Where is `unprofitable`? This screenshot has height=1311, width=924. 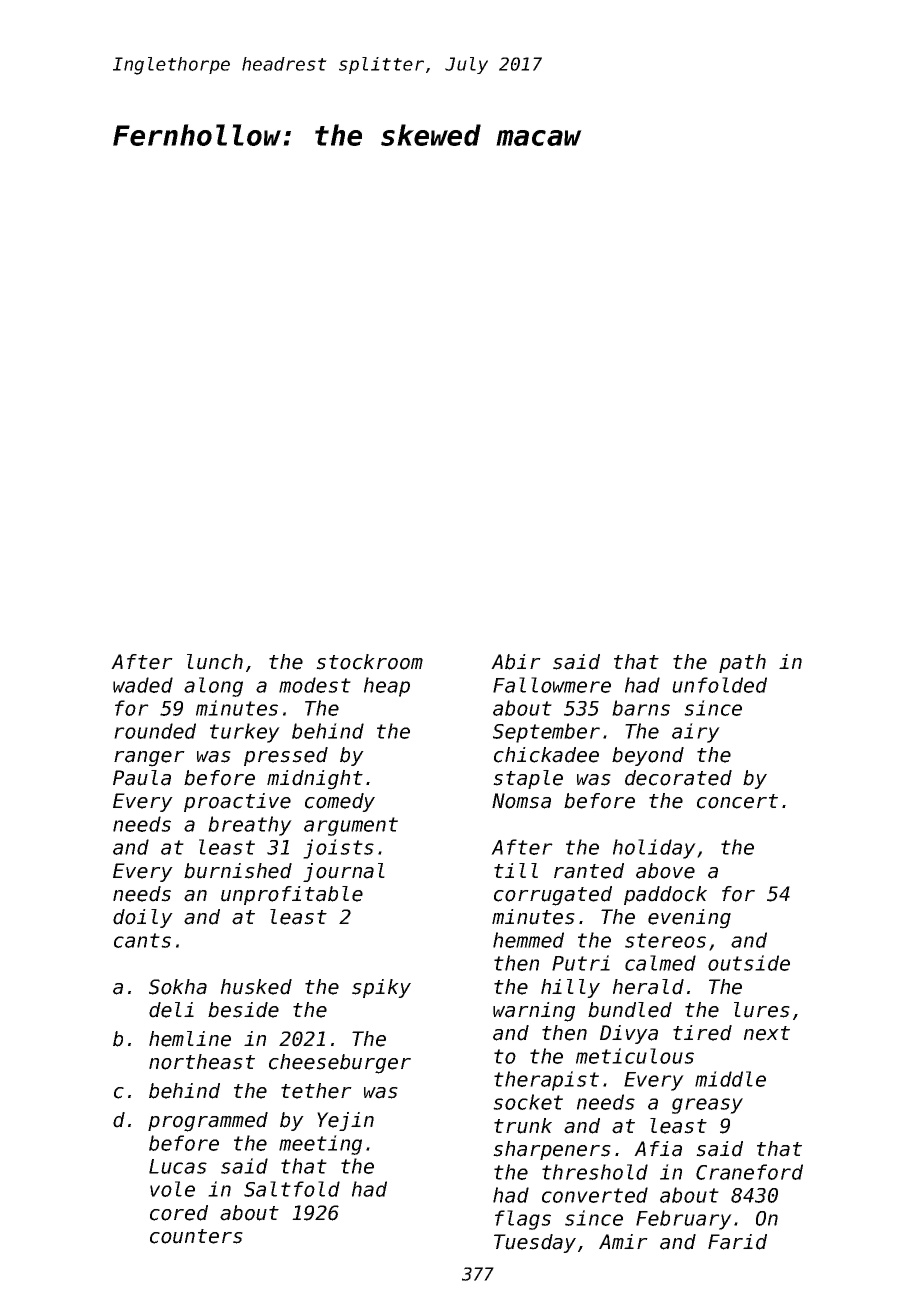 unprofitable is located at coordinates (292, 895).
